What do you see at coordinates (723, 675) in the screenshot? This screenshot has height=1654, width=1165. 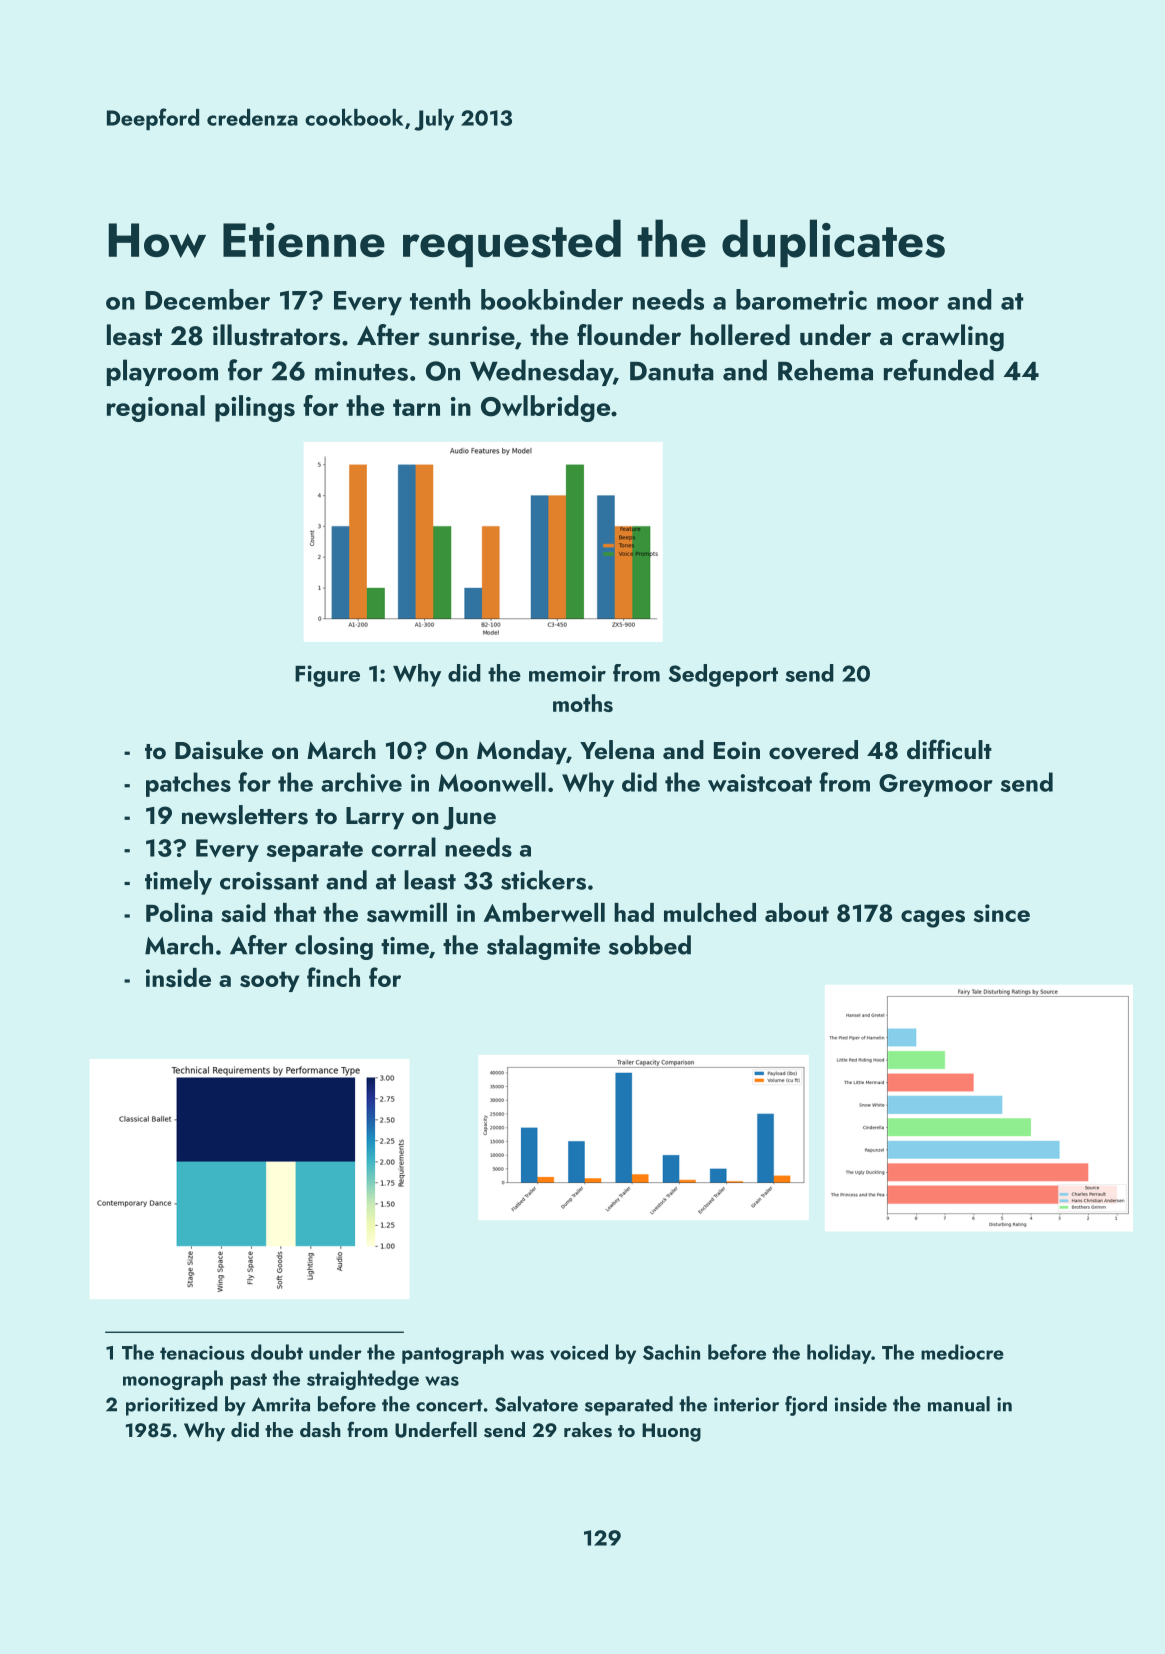 I see `Sedgeport` at bounding box center [723, 675].
